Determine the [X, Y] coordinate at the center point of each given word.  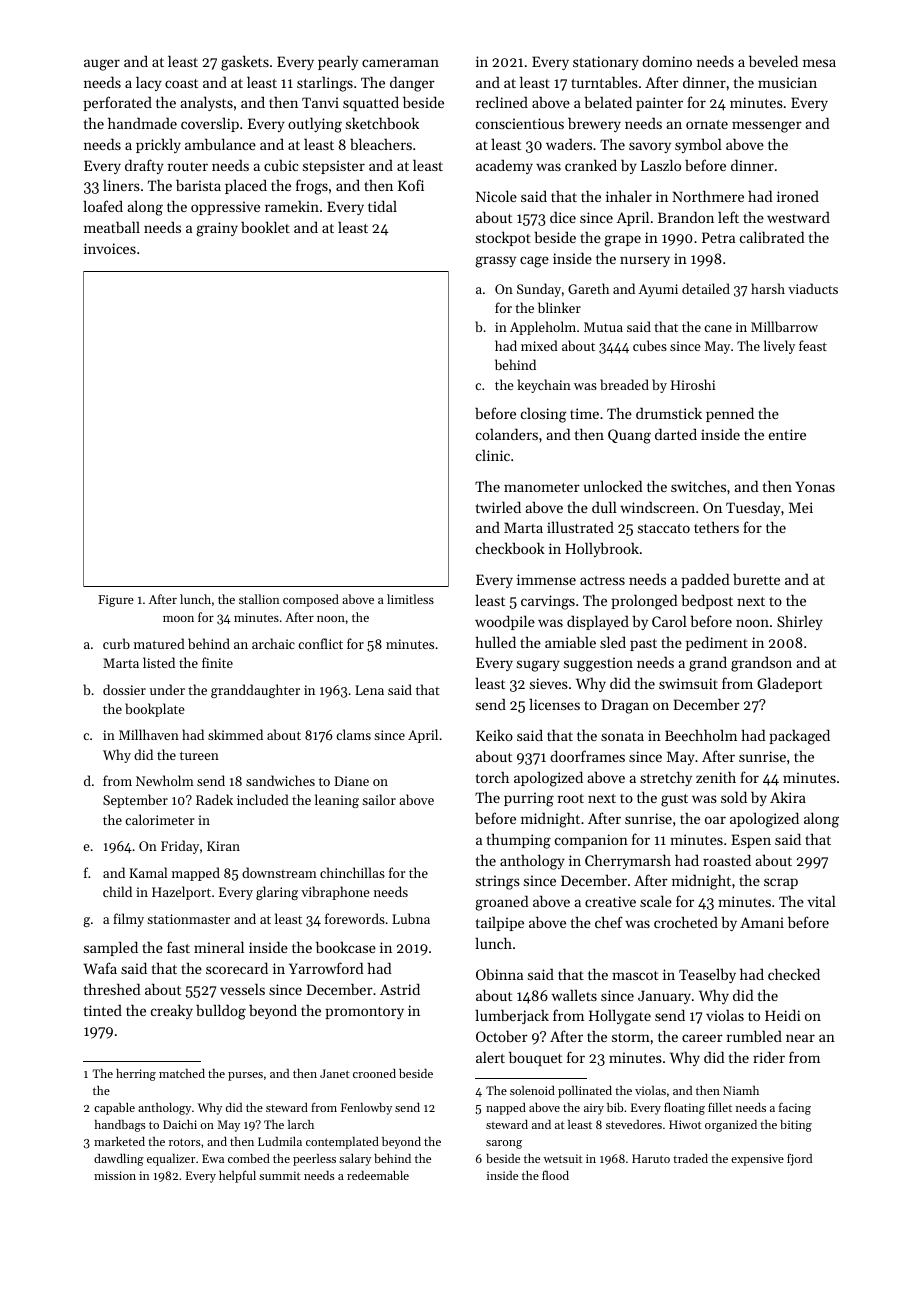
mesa [819, 63]
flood [555, 1175]
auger [102, 65]
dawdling [119, 1160]
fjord [799, 1160]
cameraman [400, 63]
